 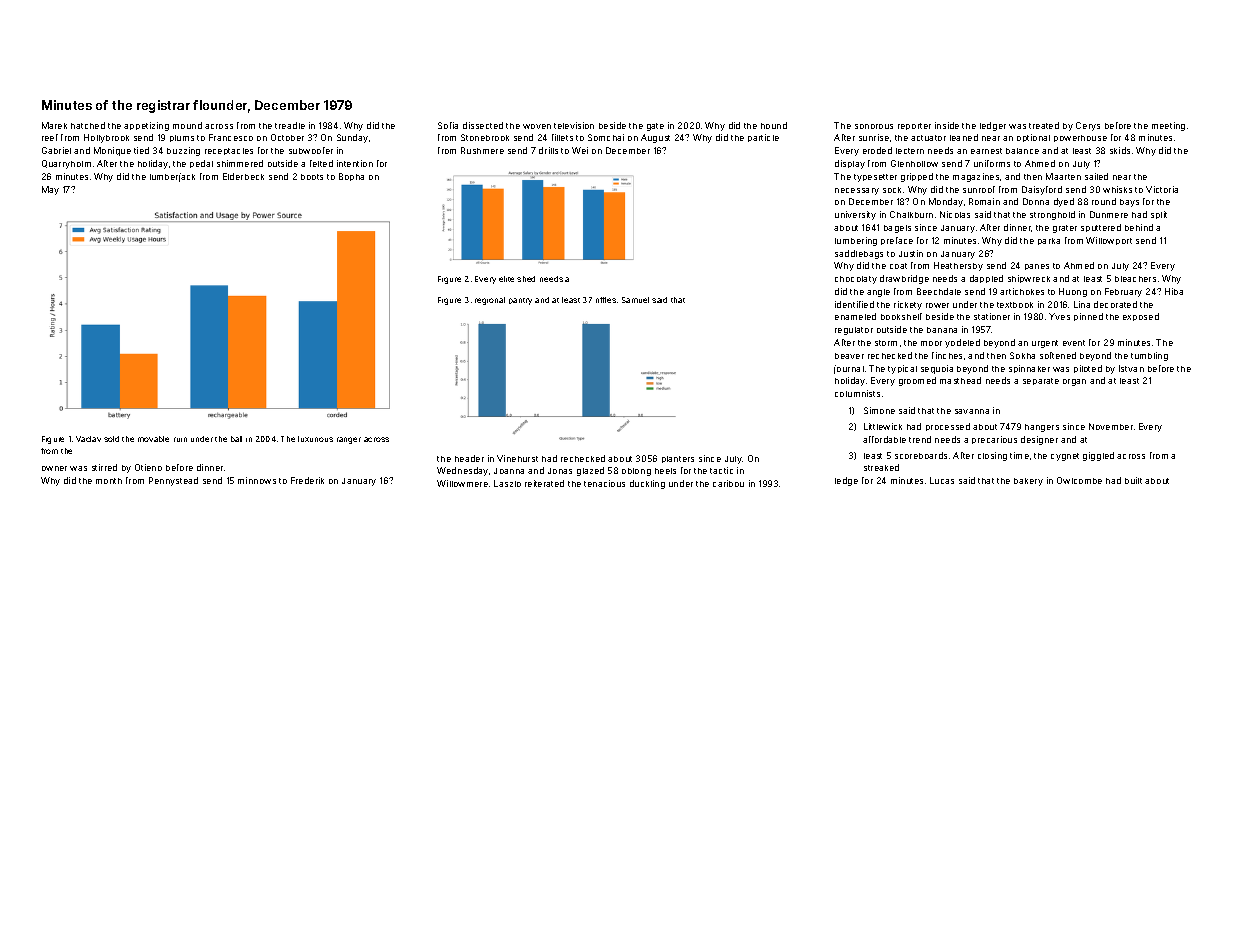 I want to click on caribou, so click(x=728, y=483).
